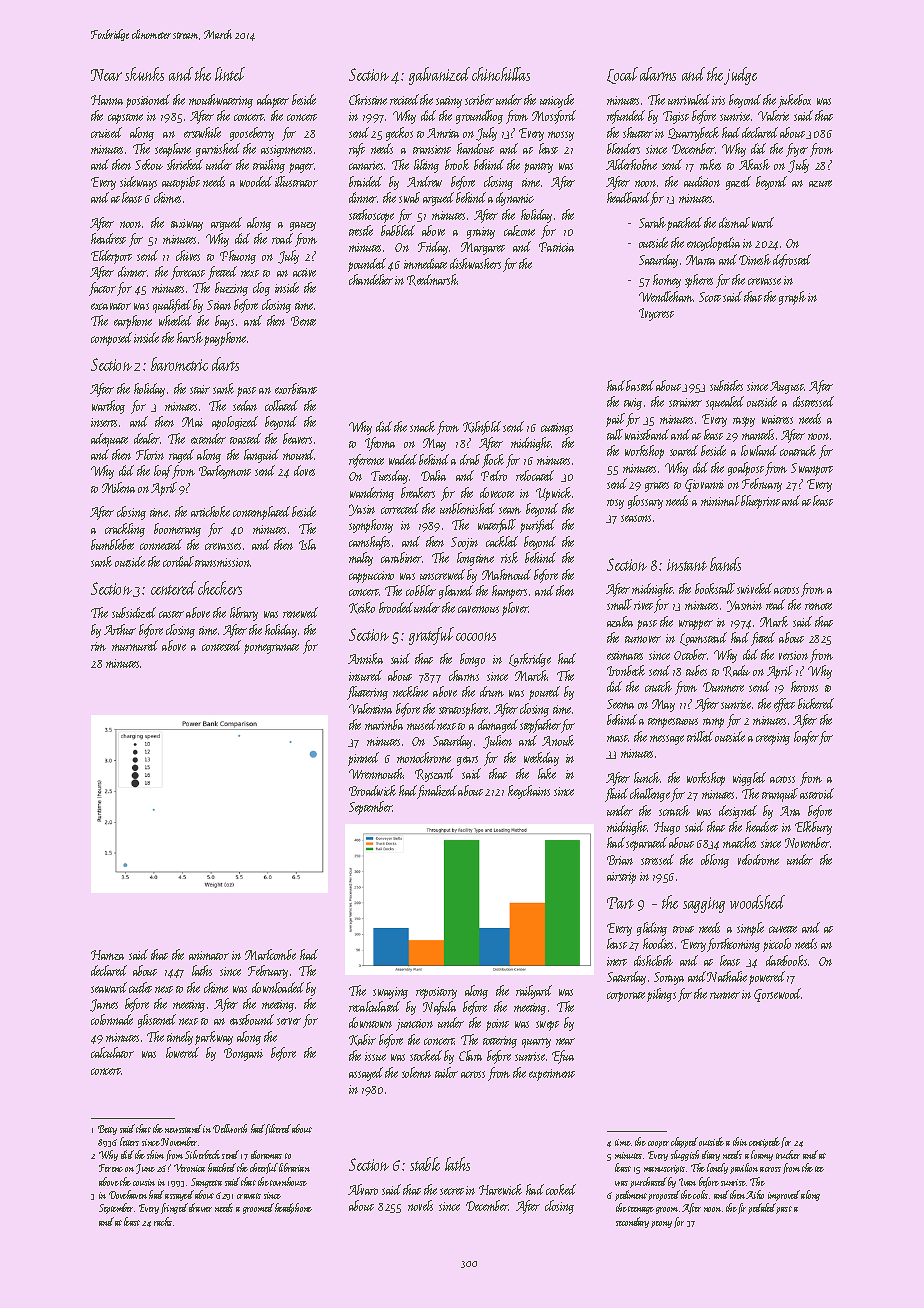 Image resolution: width=924 pixels, height=1308 pixels. What do you see at coordinates (134, 612) in the screenshot?
I see `subsidized` at bounding box center [134, 612].
